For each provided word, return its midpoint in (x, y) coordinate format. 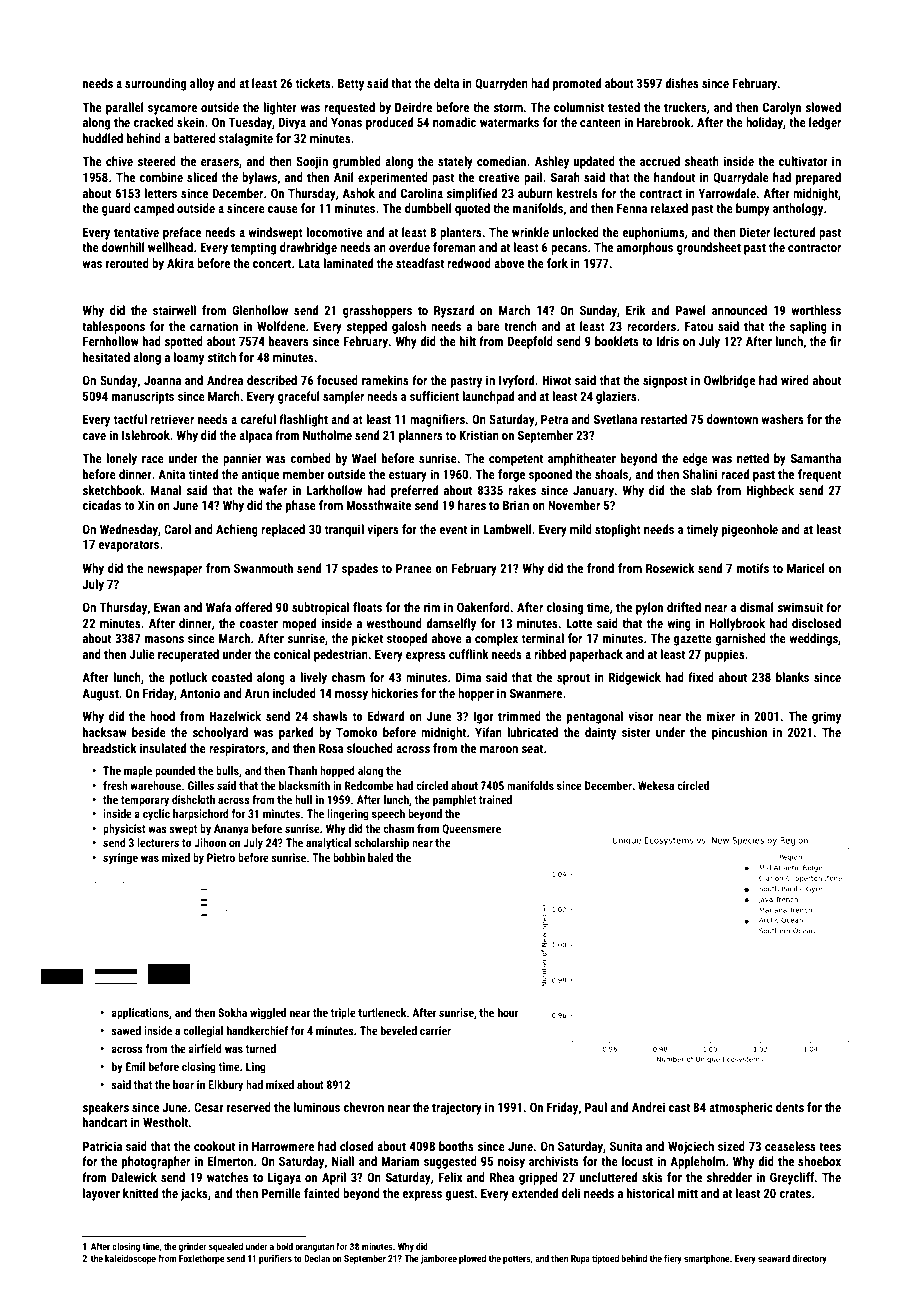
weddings (813, 639)
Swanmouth (263, 568)
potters (517, 1260)
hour (508, 1012)
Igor (483, 718)
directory (809, 1259)
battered (194, 138)
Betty (351, 84)
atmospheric (741, 1108)
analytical (328, 844)
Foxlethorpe (201, 1259)
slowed (823, 107)
